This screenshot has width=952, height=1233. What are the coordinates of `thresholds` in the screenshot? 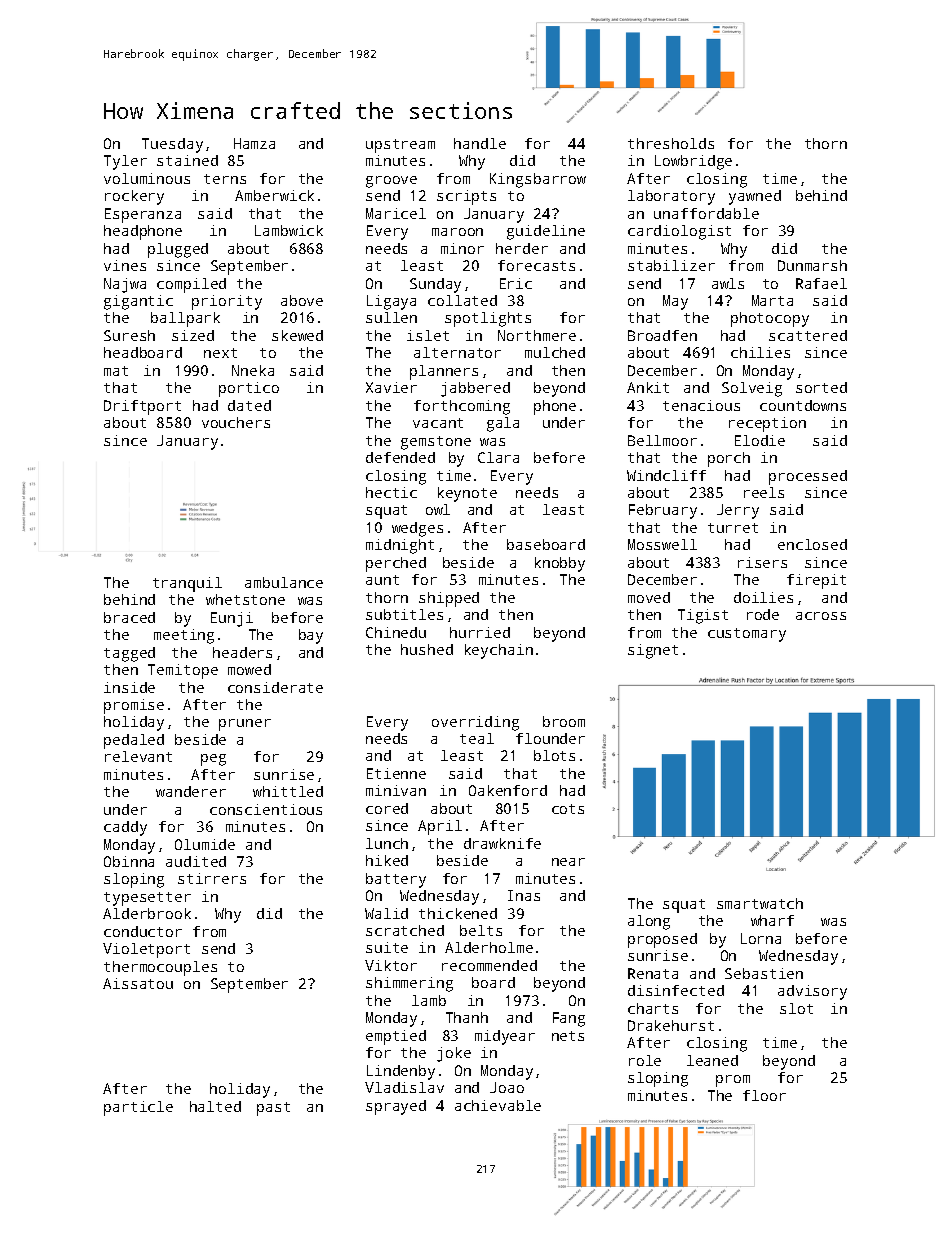 It's located at (671, 143).
